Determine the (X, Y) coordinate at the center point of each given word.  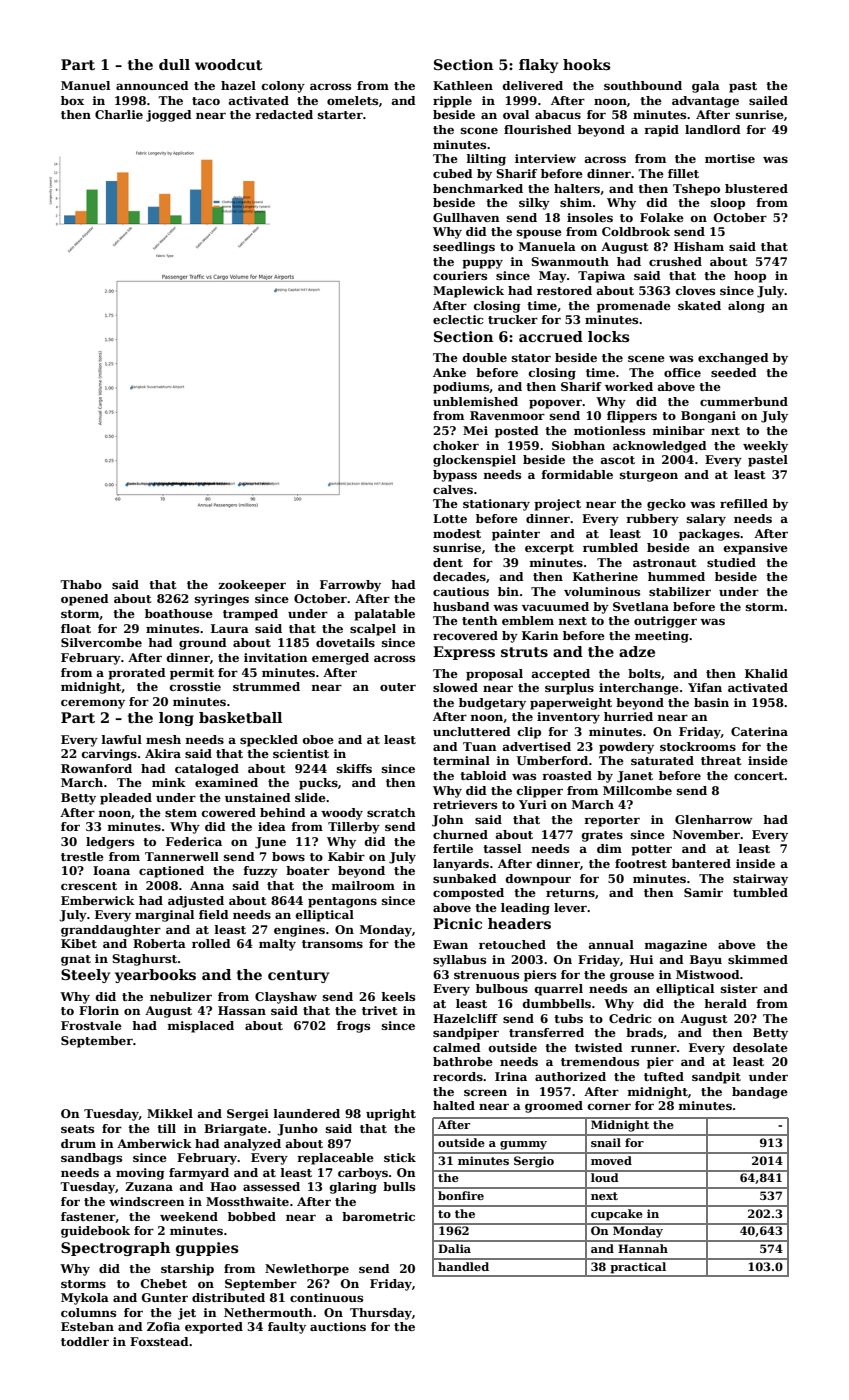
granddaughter (111, 931)
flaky (538, 66)
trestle (82, 856)
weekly (765, 447)
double (485, 357)
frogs (353, 1027)
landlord (713, 129)
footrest (641, 863)
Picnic (457, 923)
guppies (207, 1249)
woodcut (229, 64)
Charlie (119, 114)
